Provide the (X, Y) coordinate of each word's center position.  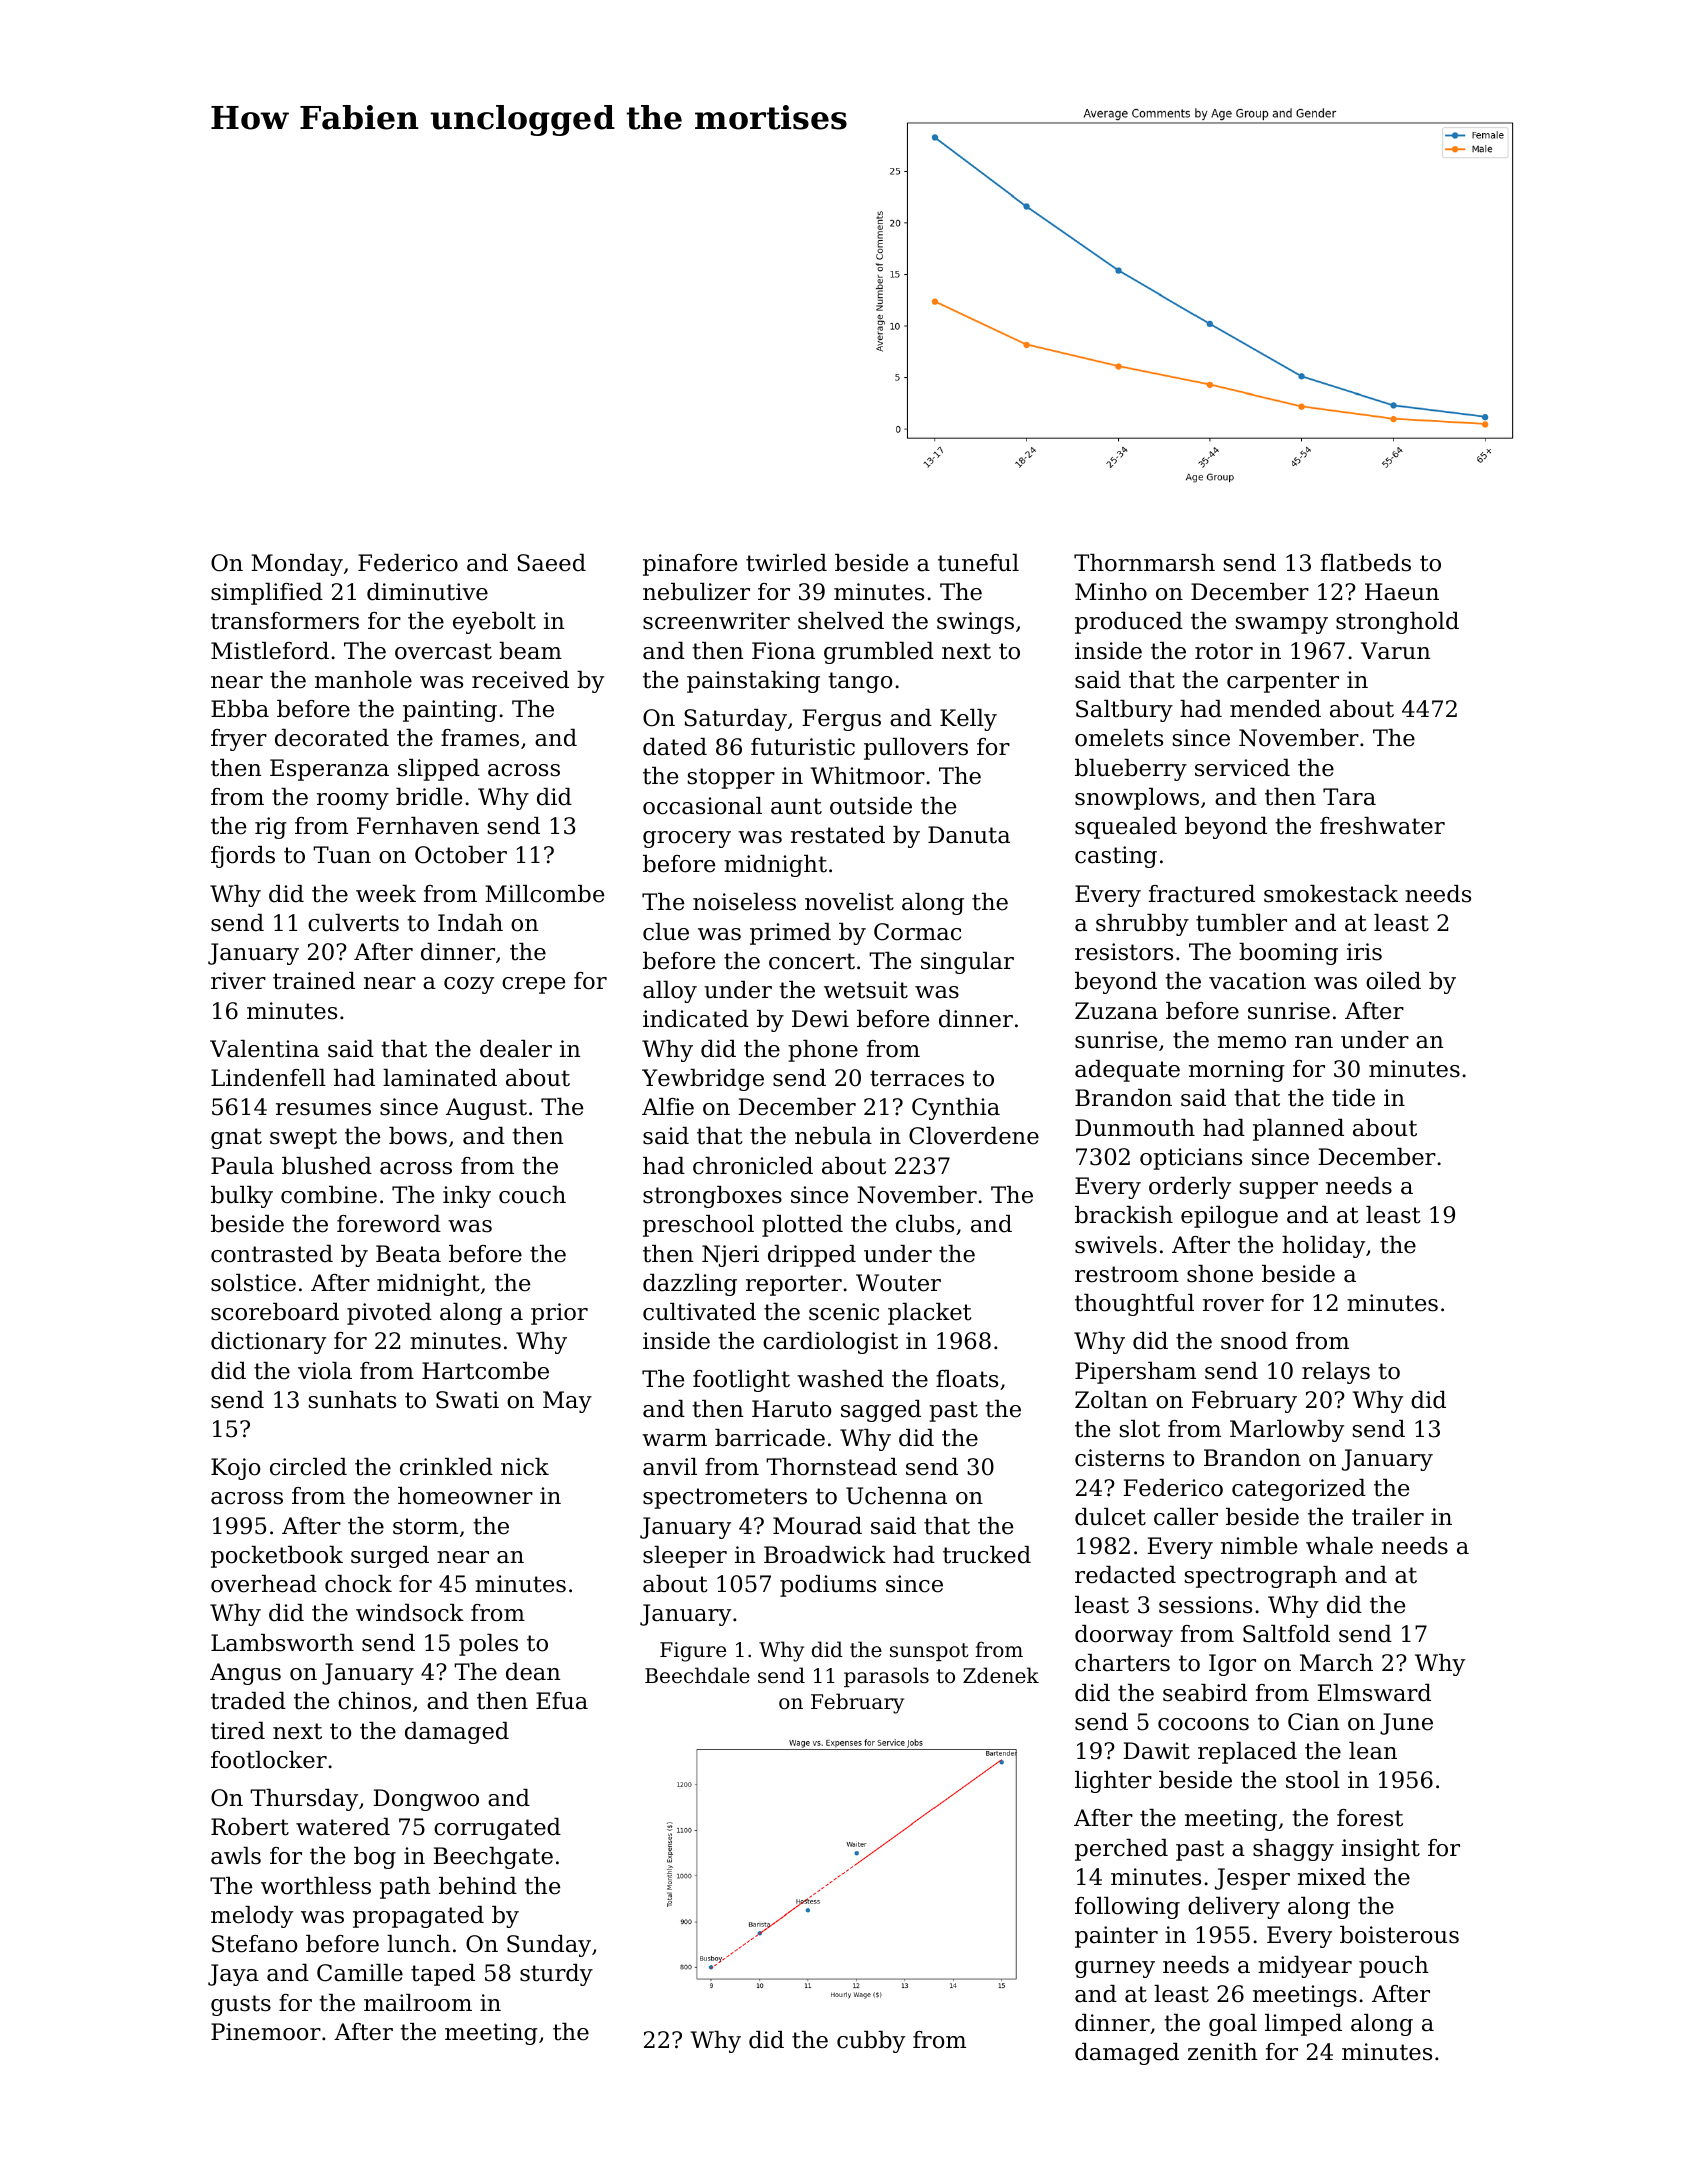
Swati (467, 1400)
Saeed (551, 563)
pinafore (690, 565)
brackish (1124, 1215)
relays (1336, 1373)
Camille (360, 1973)
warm (674, 1440)
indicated (696, 1019)
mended (1275, 709)
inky (467, 1197)
